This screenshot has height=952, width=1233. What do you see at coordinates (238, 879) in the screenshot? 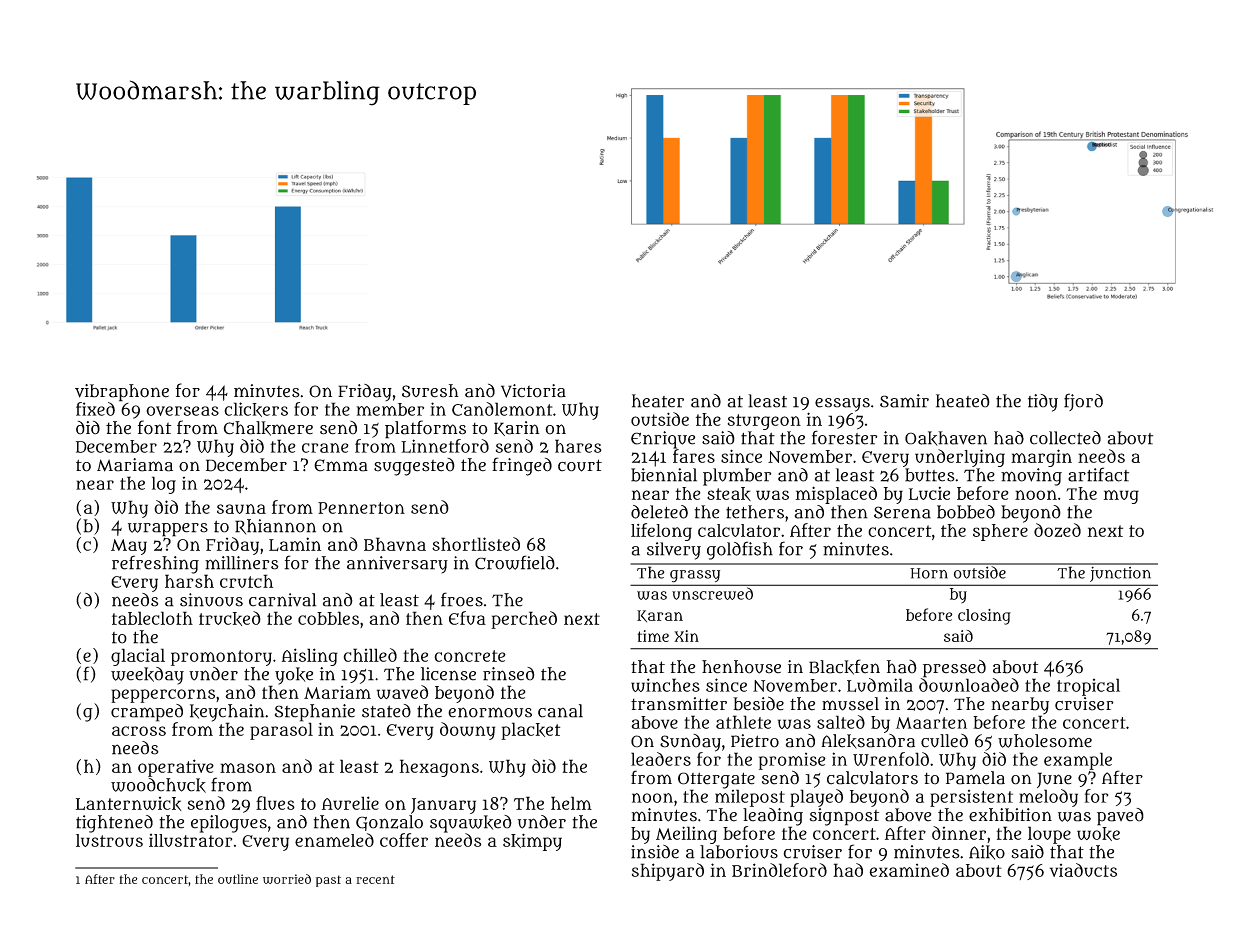
I see `outline` at bounding box center [238, 879].
